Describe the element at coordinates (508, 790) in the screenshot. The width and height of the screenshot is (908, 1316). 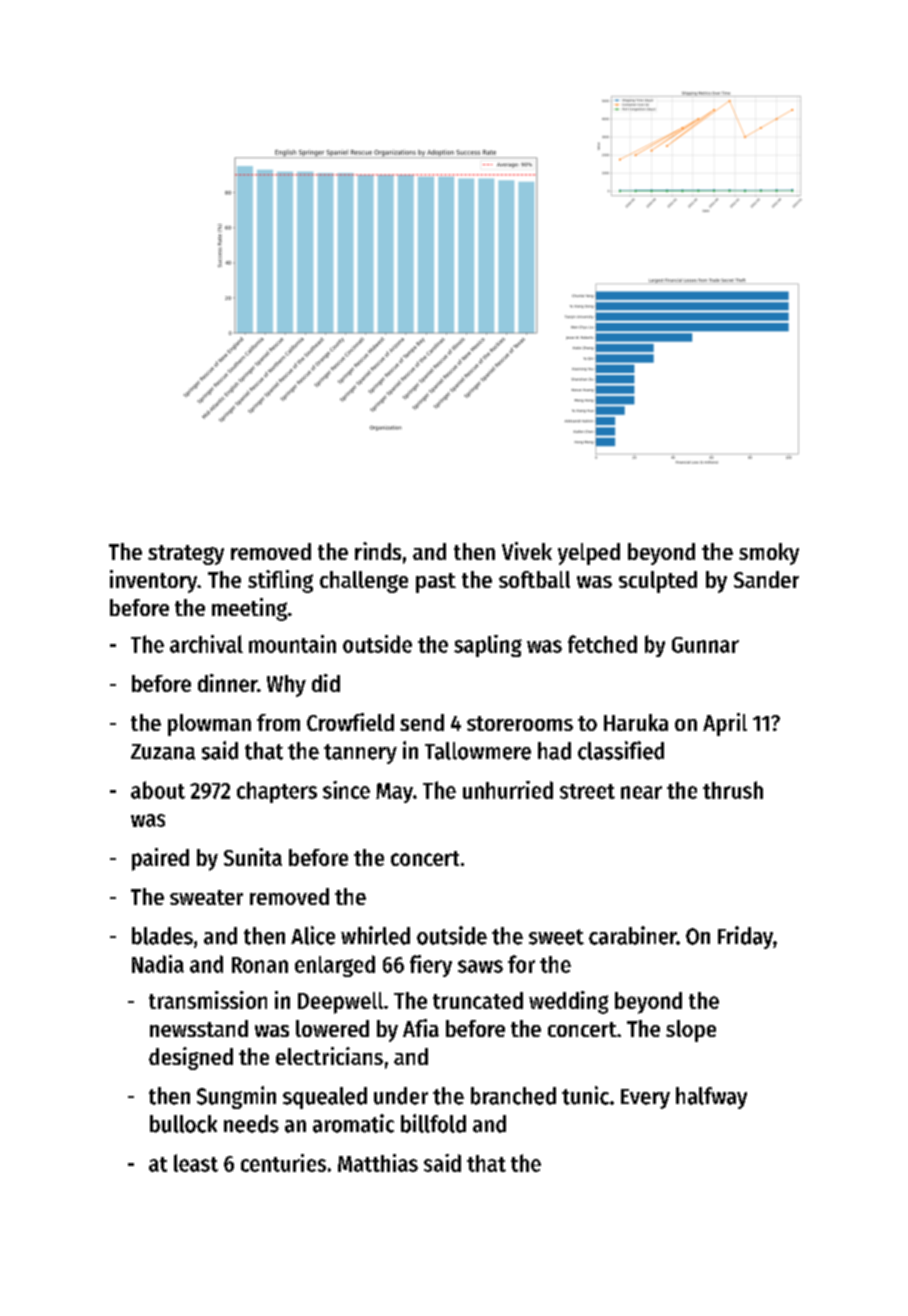
I see `unhurried` at that location.
